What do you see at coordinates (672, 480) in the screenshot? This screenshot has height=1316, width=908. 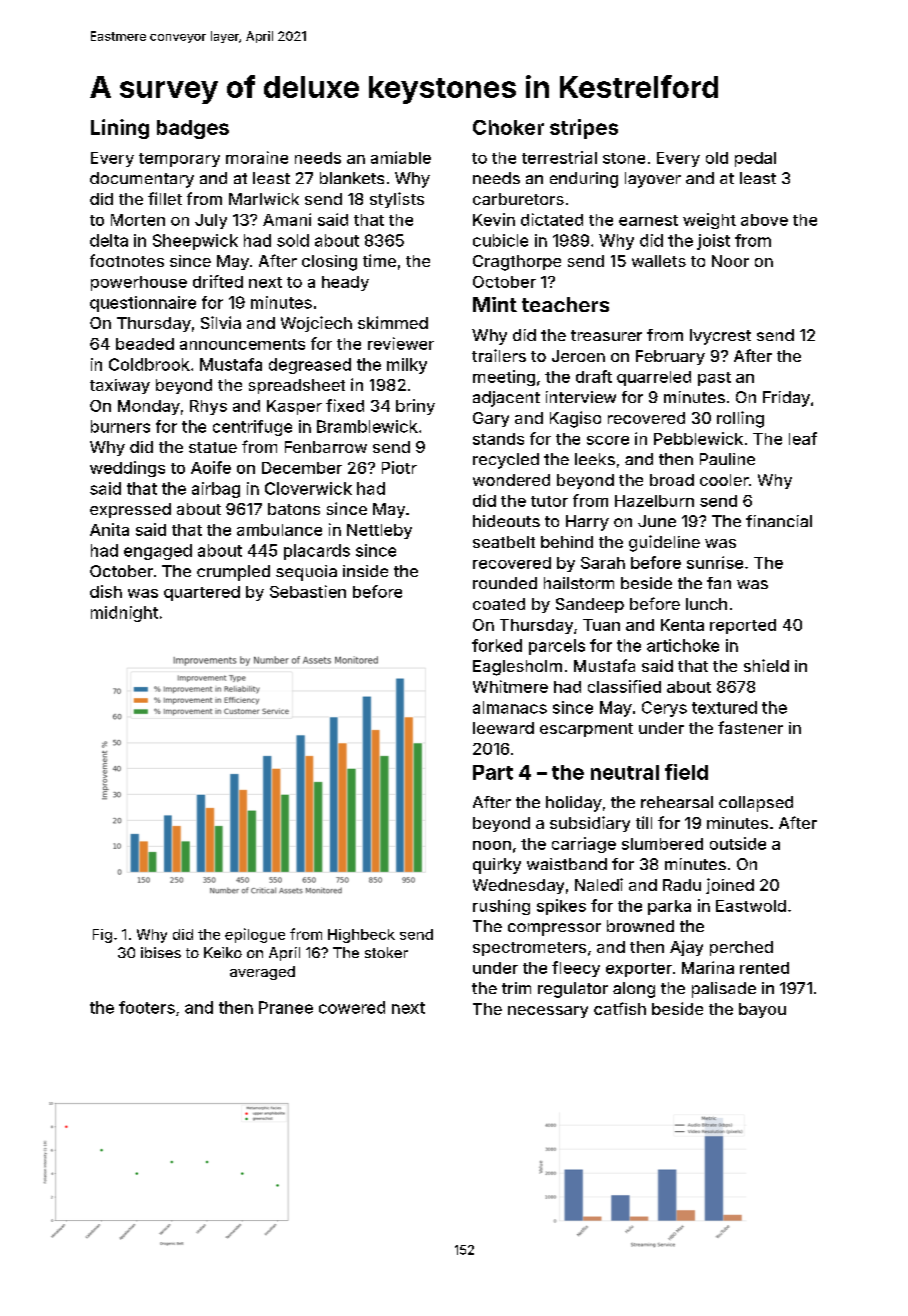 I see `broad` at bounding box center [672, 480].
